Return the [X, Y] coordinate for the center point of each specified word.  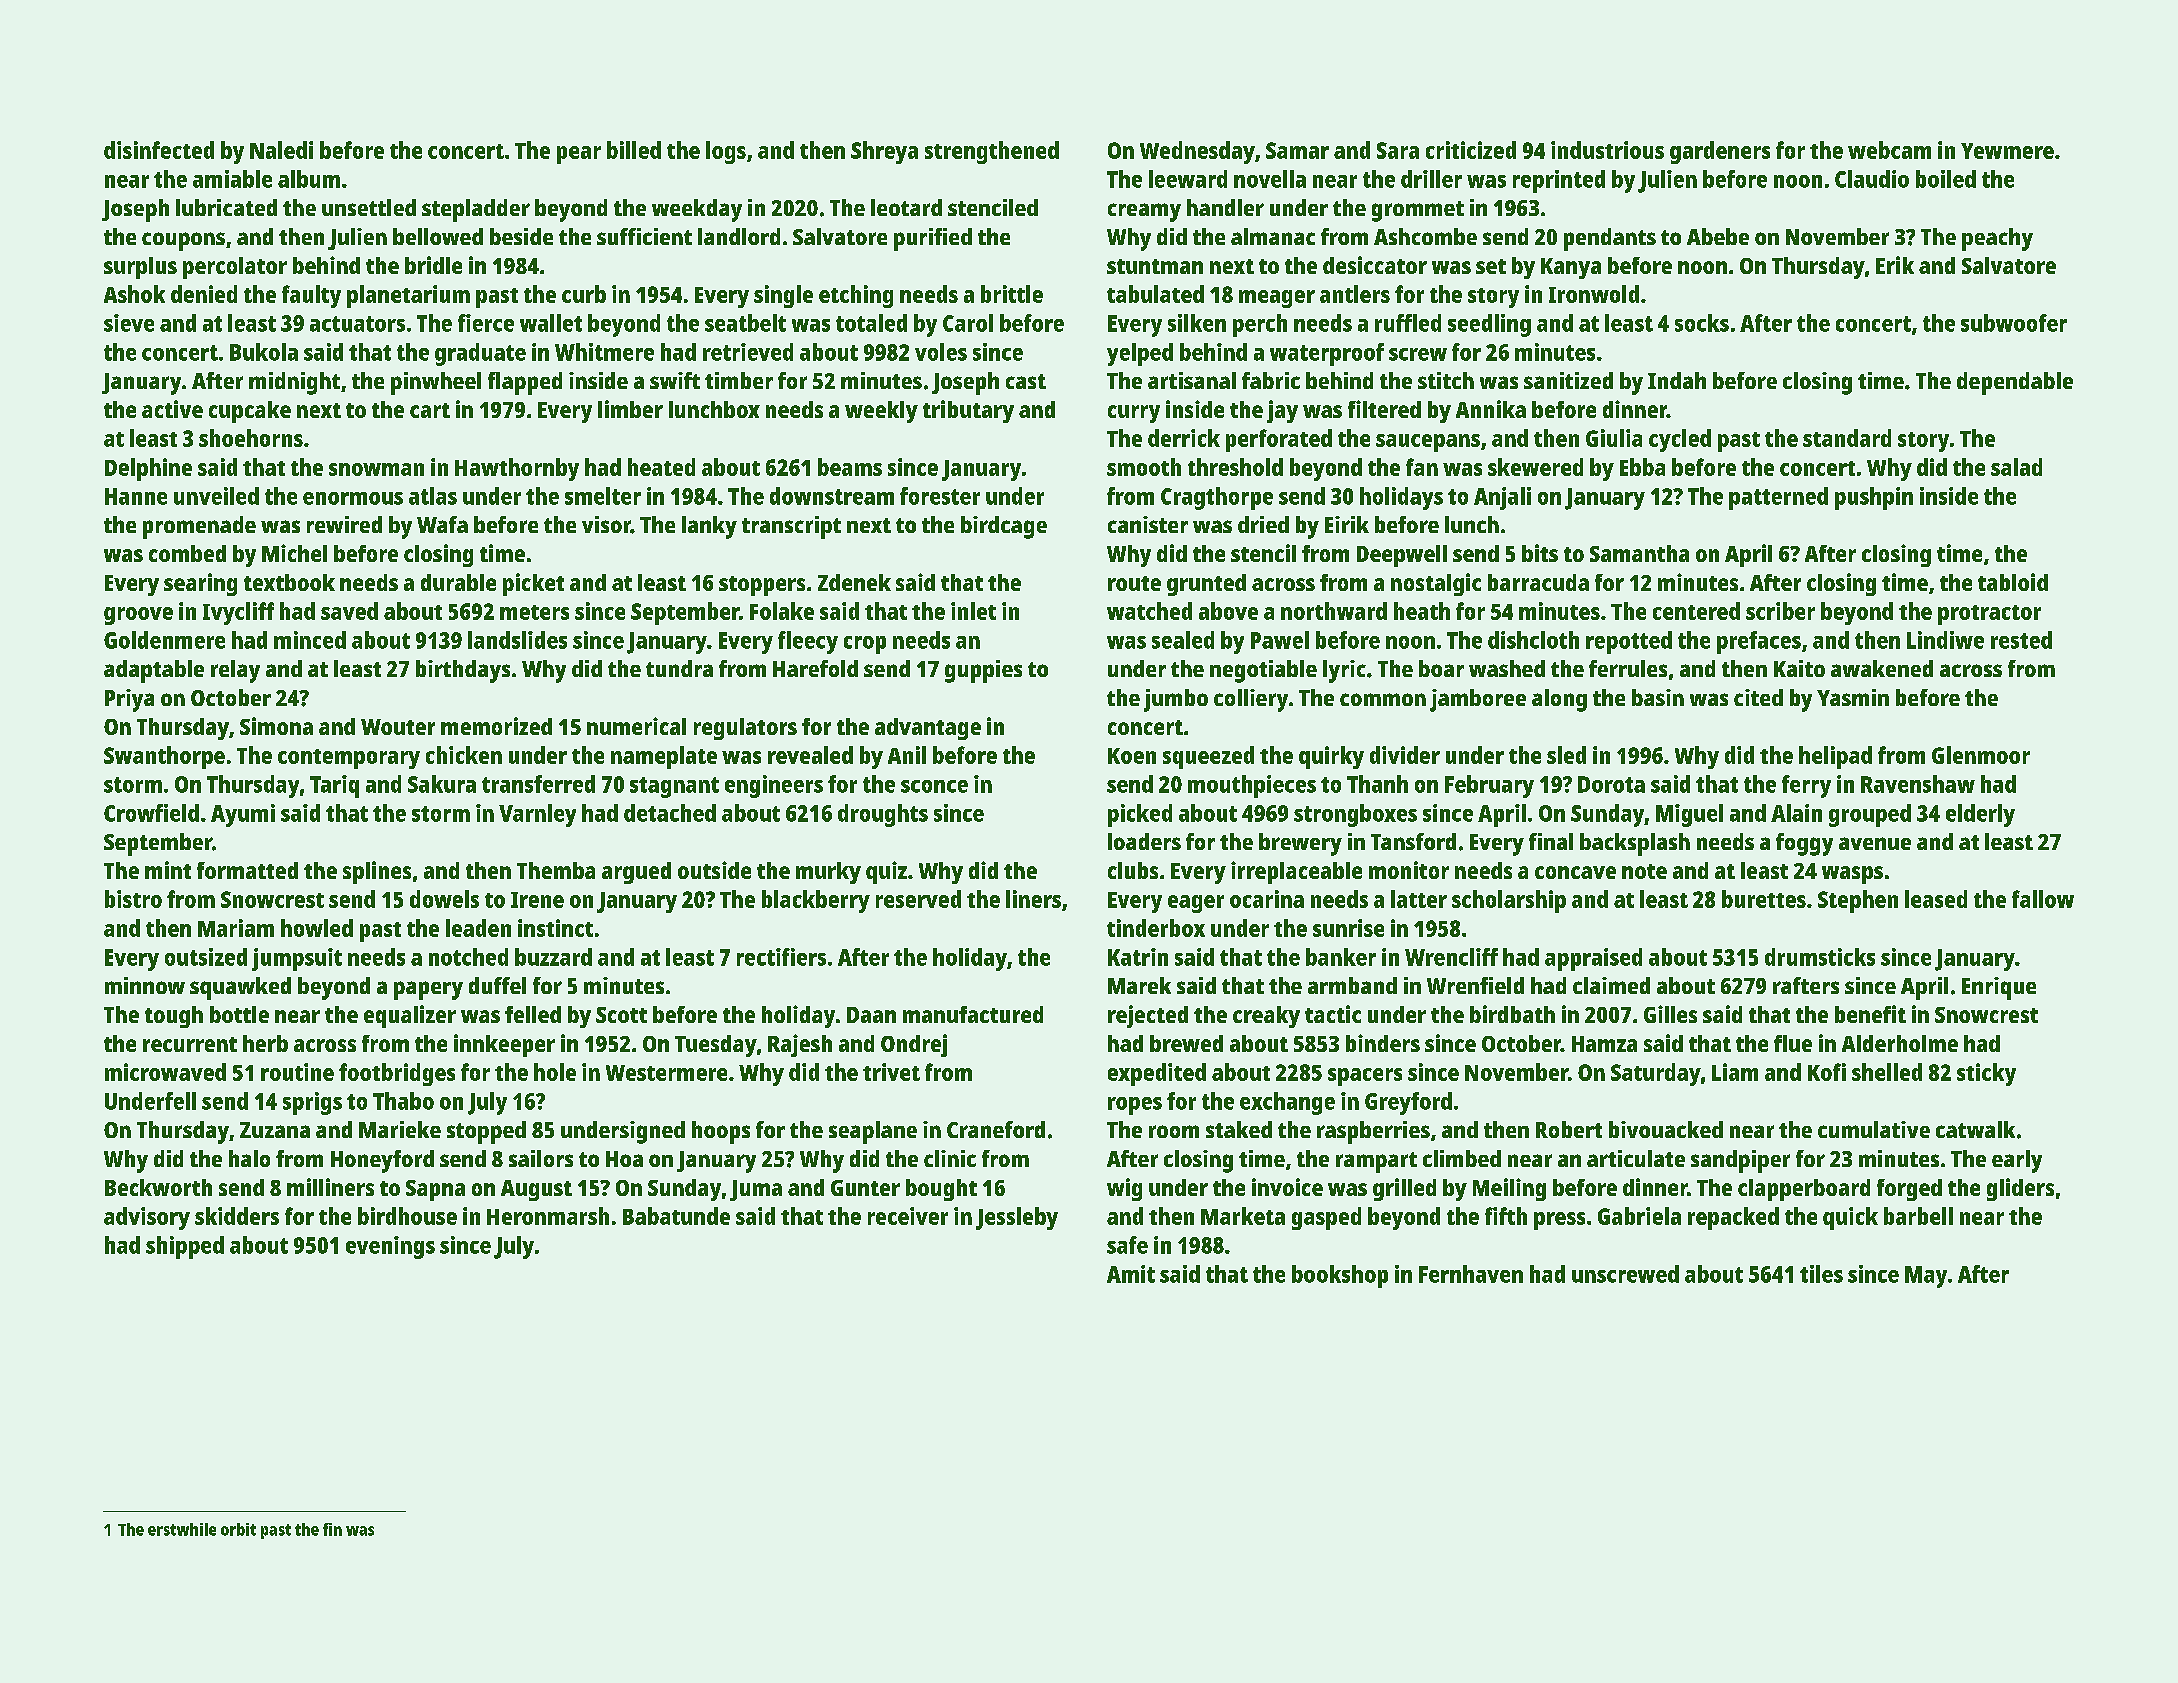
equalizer [410, 1016]
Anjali [1502, 498]
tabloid [2013, 582]
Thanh [1377, 784]
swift [675, 380]
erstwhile [182, 1529]
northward [1334, 611]
